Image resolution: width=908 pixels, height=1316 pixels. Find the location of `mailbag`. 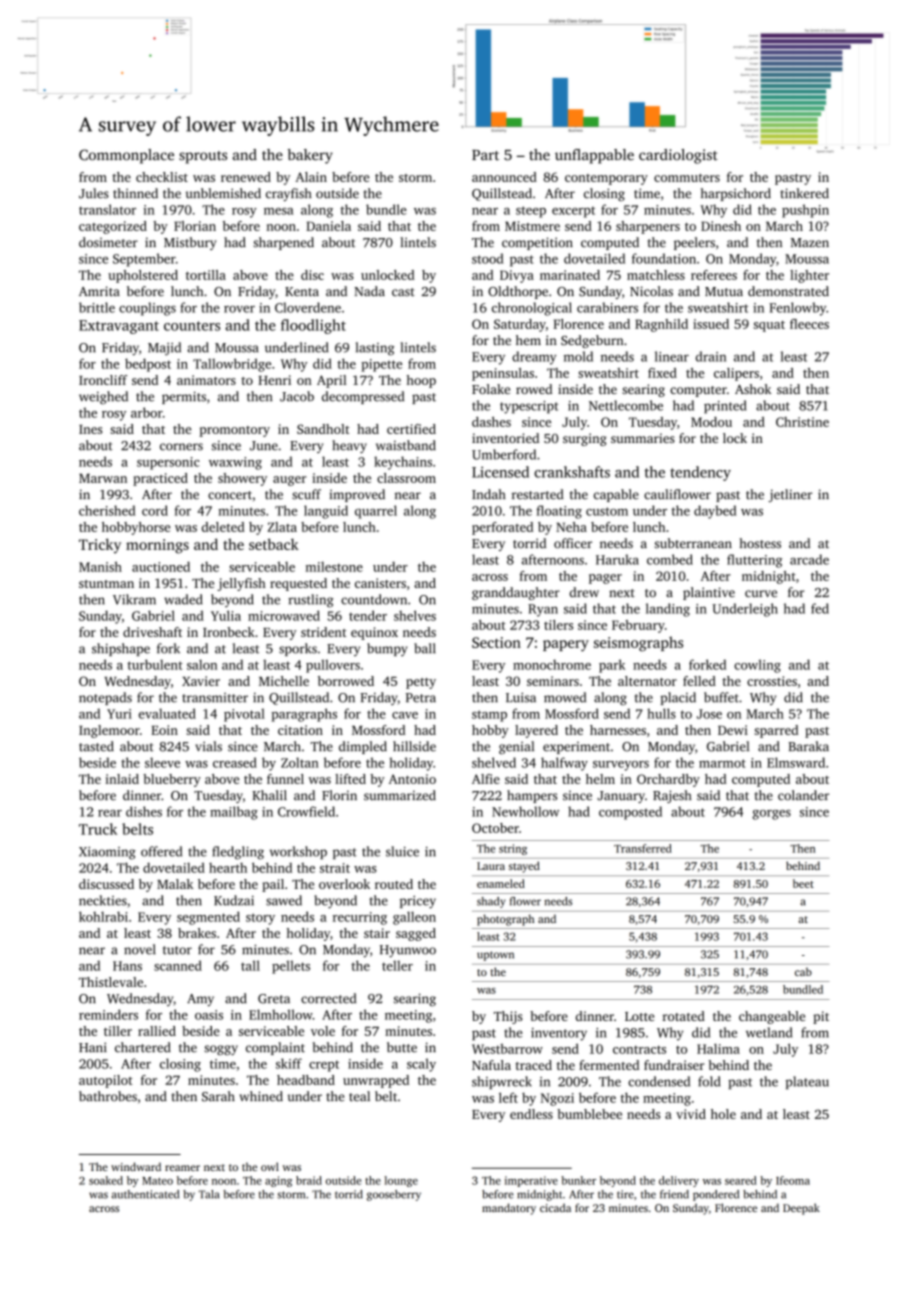

mailbag is located at coordinates (234, 813).
